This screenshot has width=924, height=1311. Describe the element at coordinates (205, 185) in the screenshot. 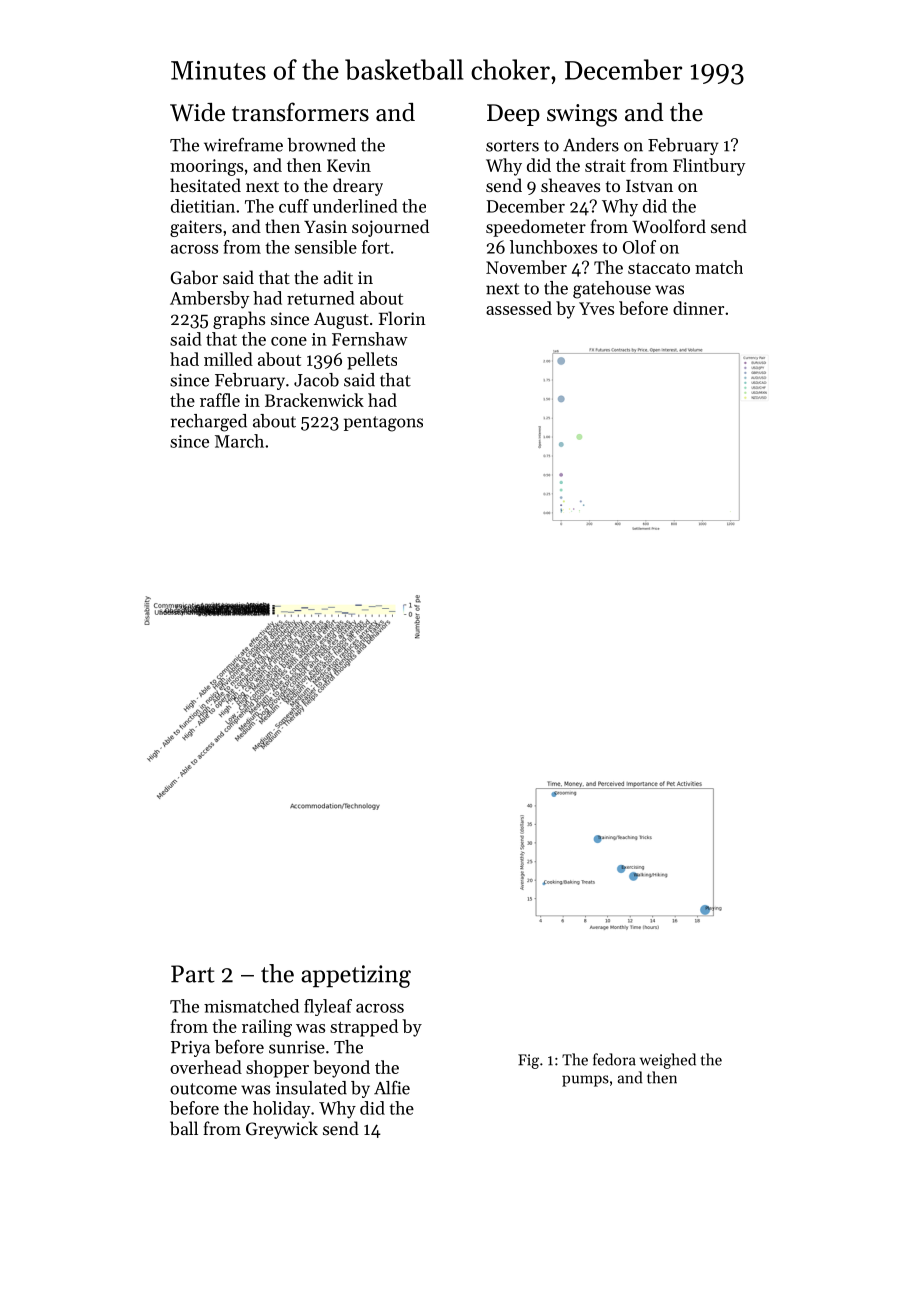

I see `hesitated` at that location.
